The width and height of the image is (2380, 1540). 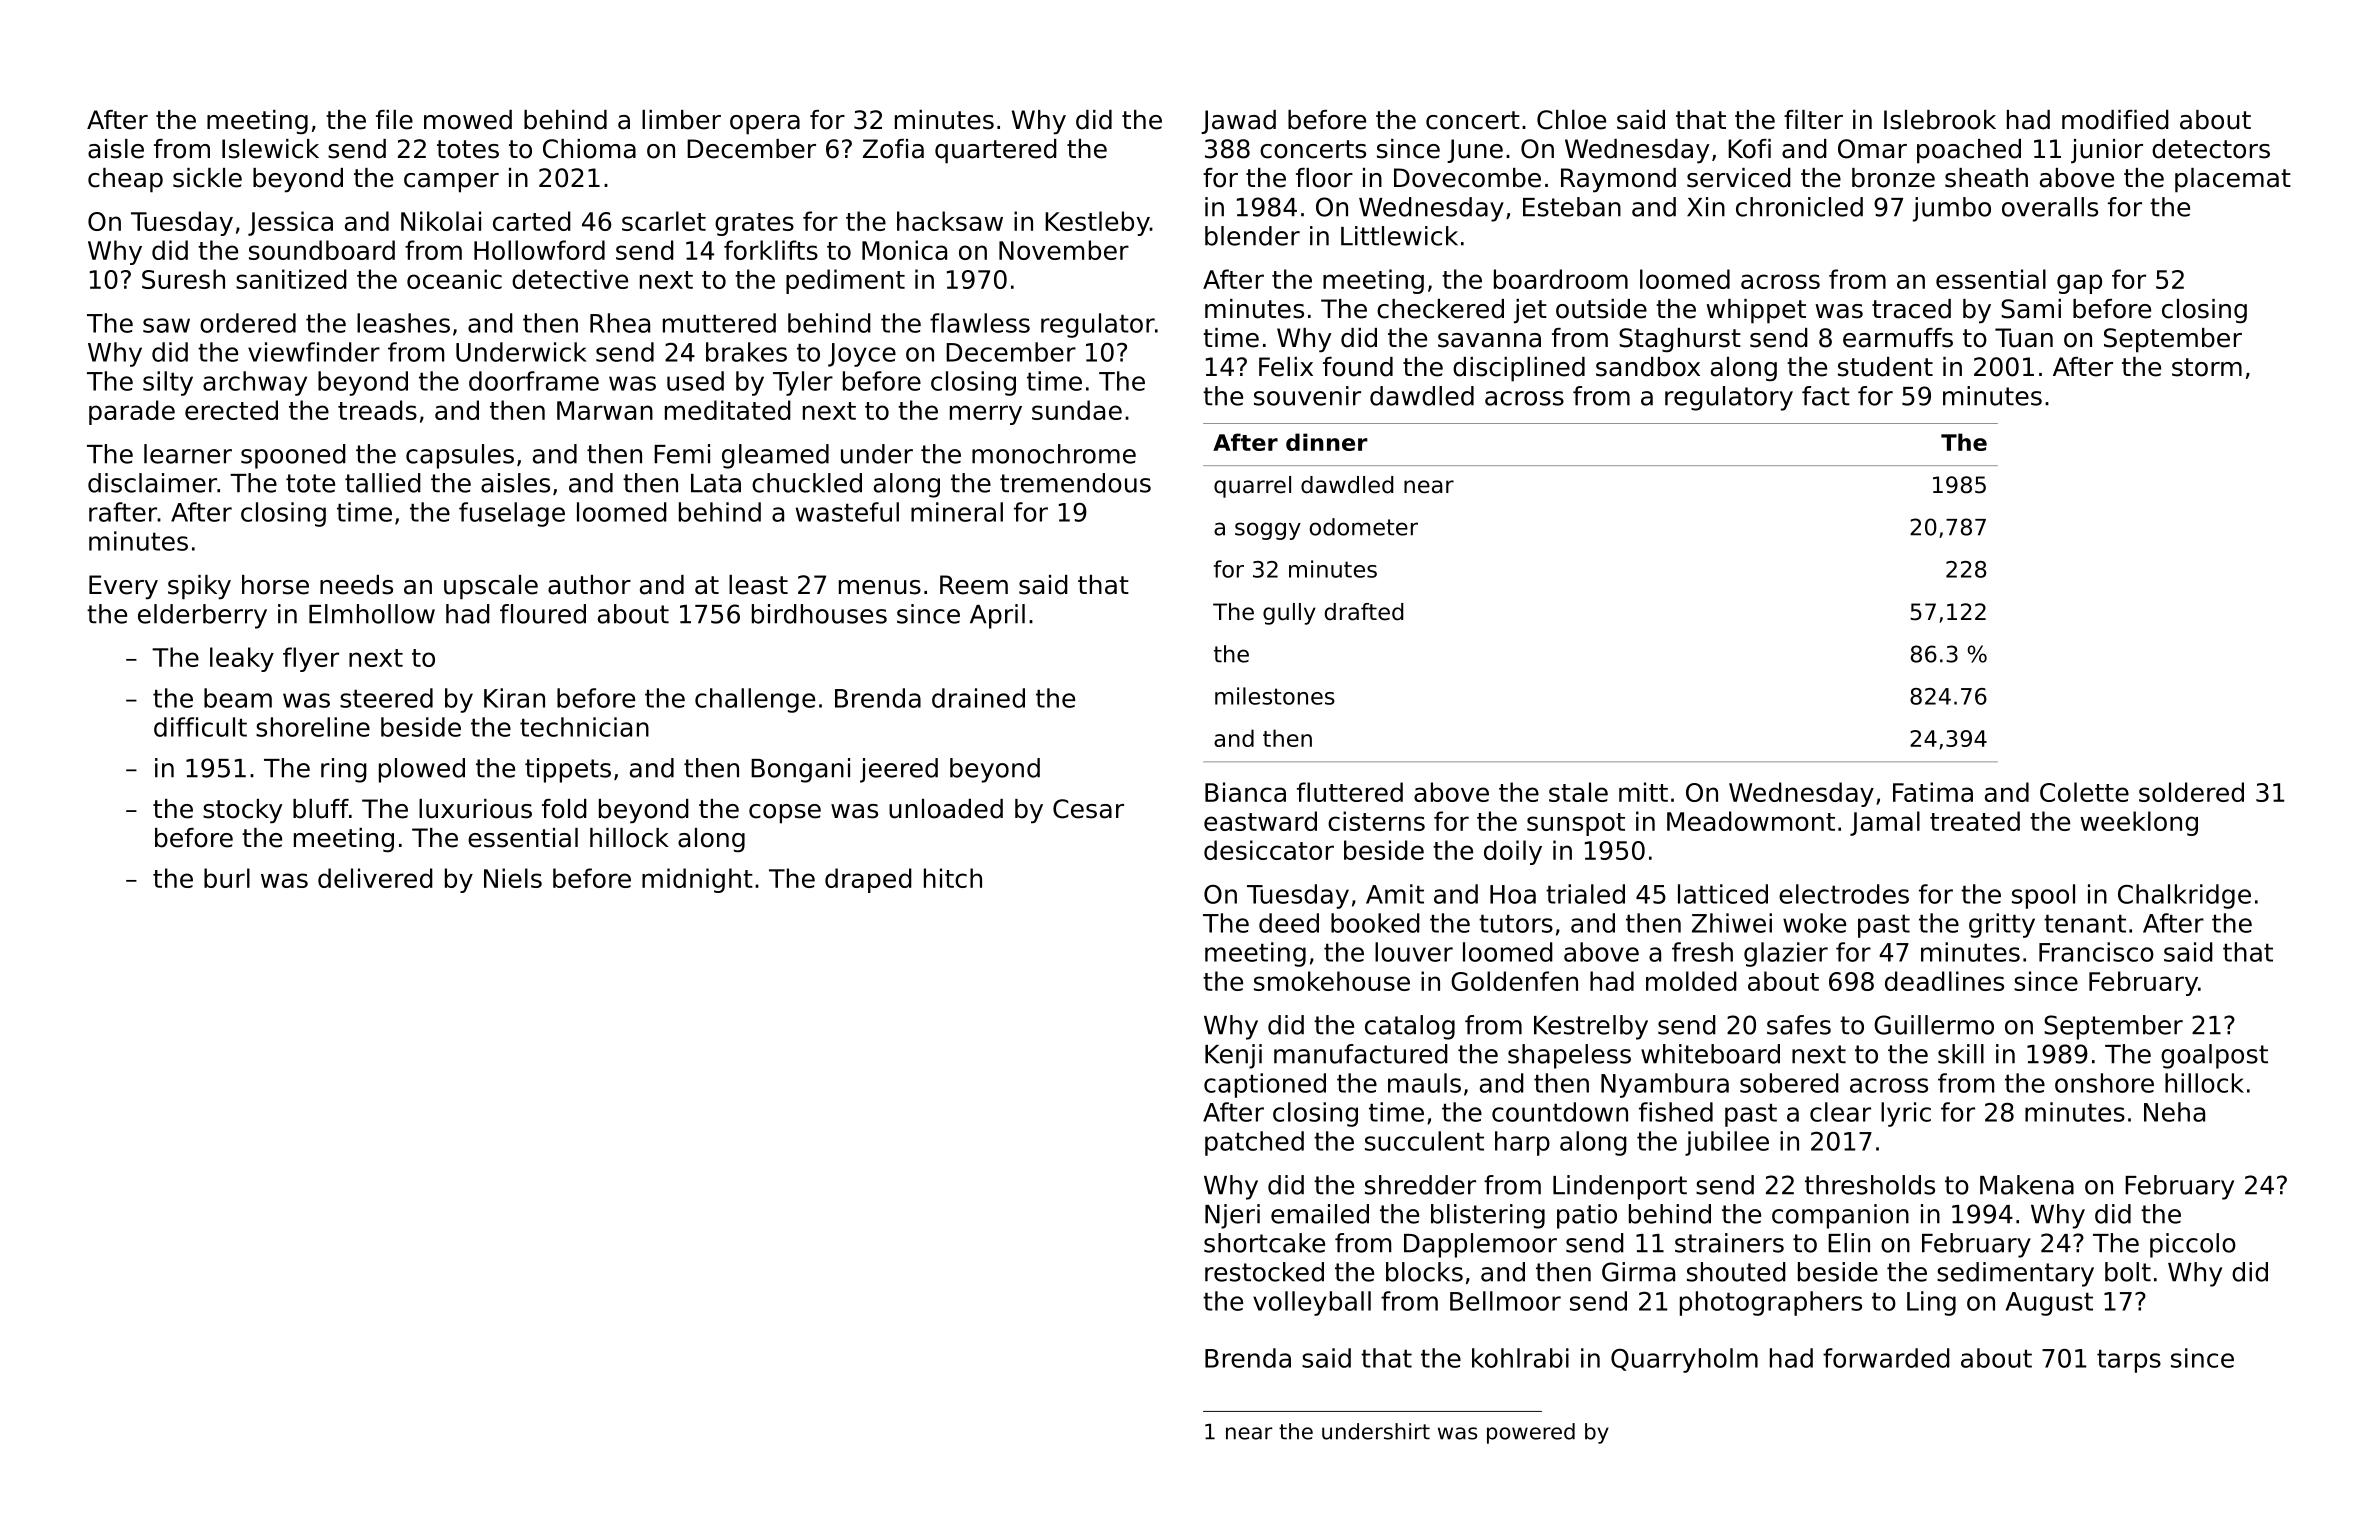 What do you see at coordinates (543, 614) in the image?
I see `floured` at bounding box center [543, 614].
